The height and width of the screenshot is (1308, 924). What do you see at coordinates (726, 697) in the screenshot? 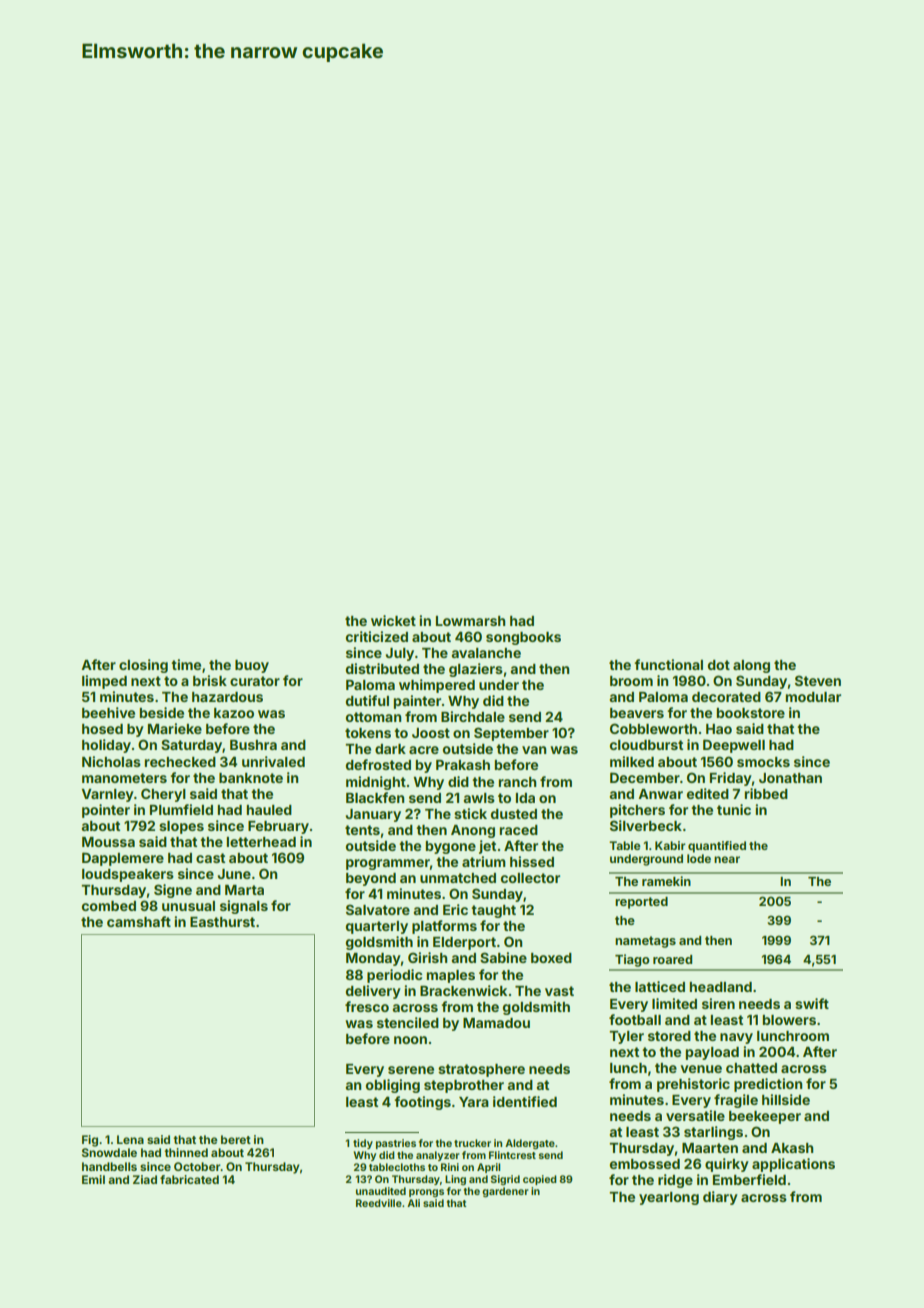
I see `decorated` at bounding box center [726, 697].
